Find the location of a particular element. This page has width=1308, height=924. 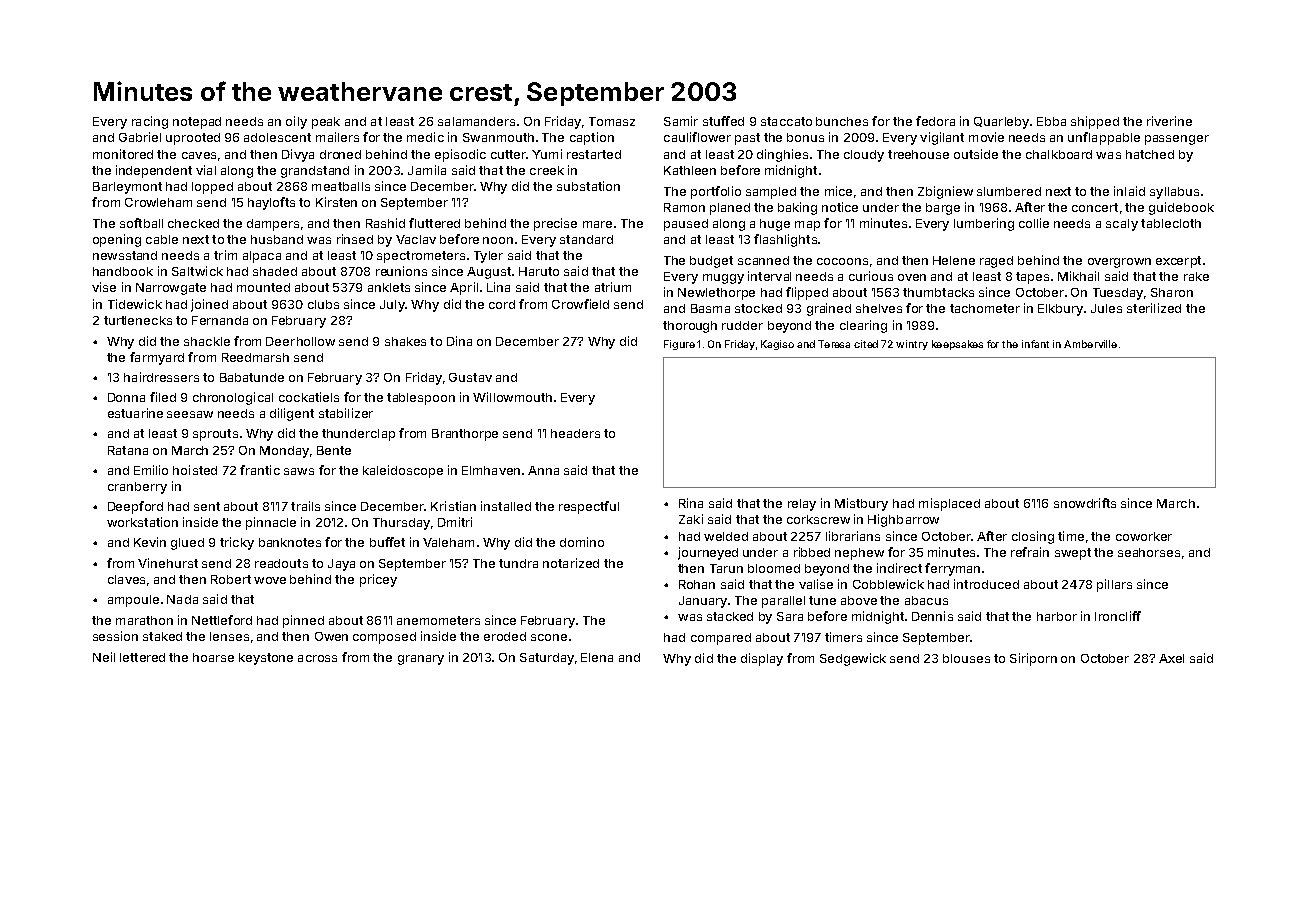

readouts is located at coordinates (281, 563).
